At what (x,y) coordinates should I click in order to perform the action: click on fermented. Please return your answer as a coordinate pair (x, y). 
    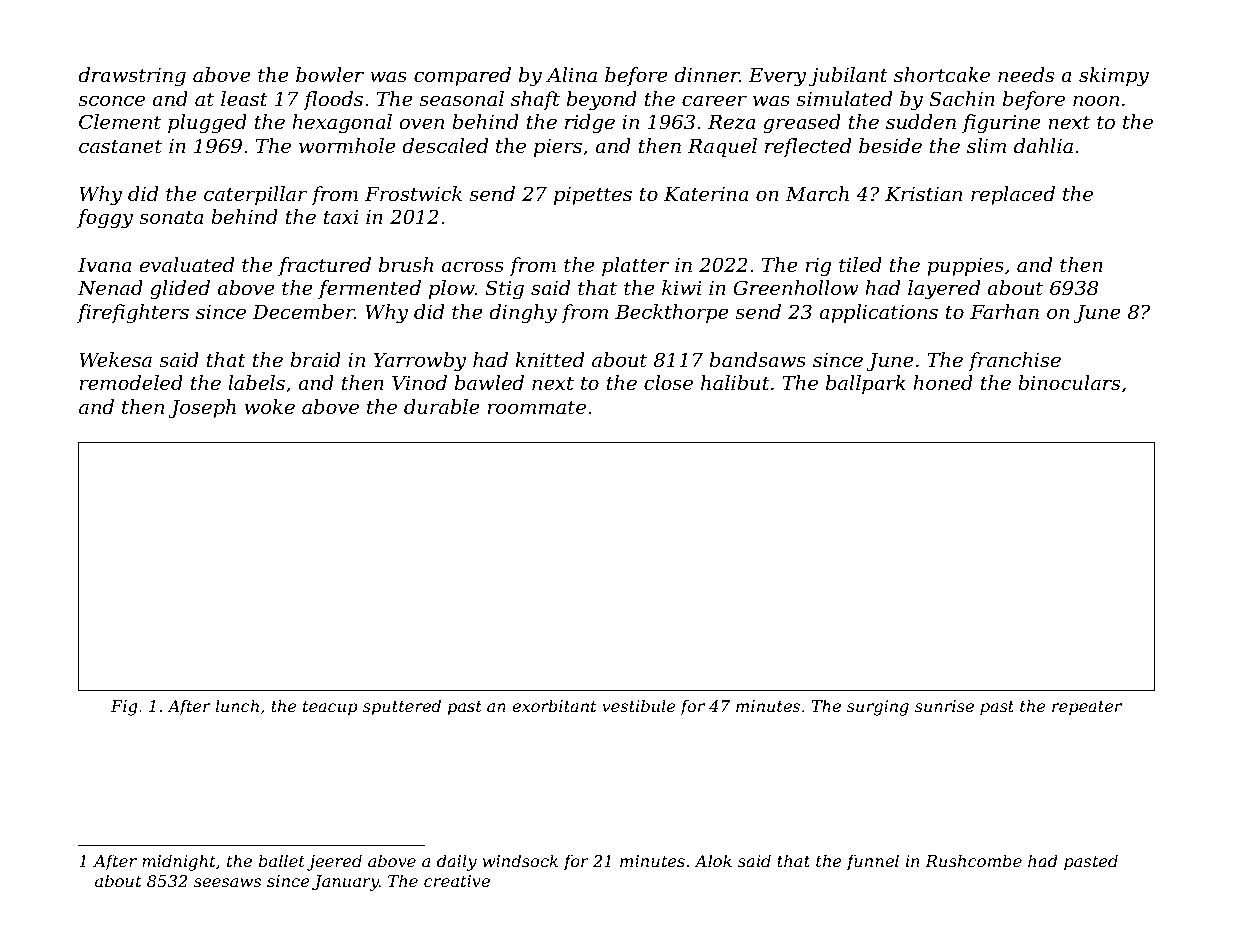
    Looking at the image, I should click on (369, 289).
